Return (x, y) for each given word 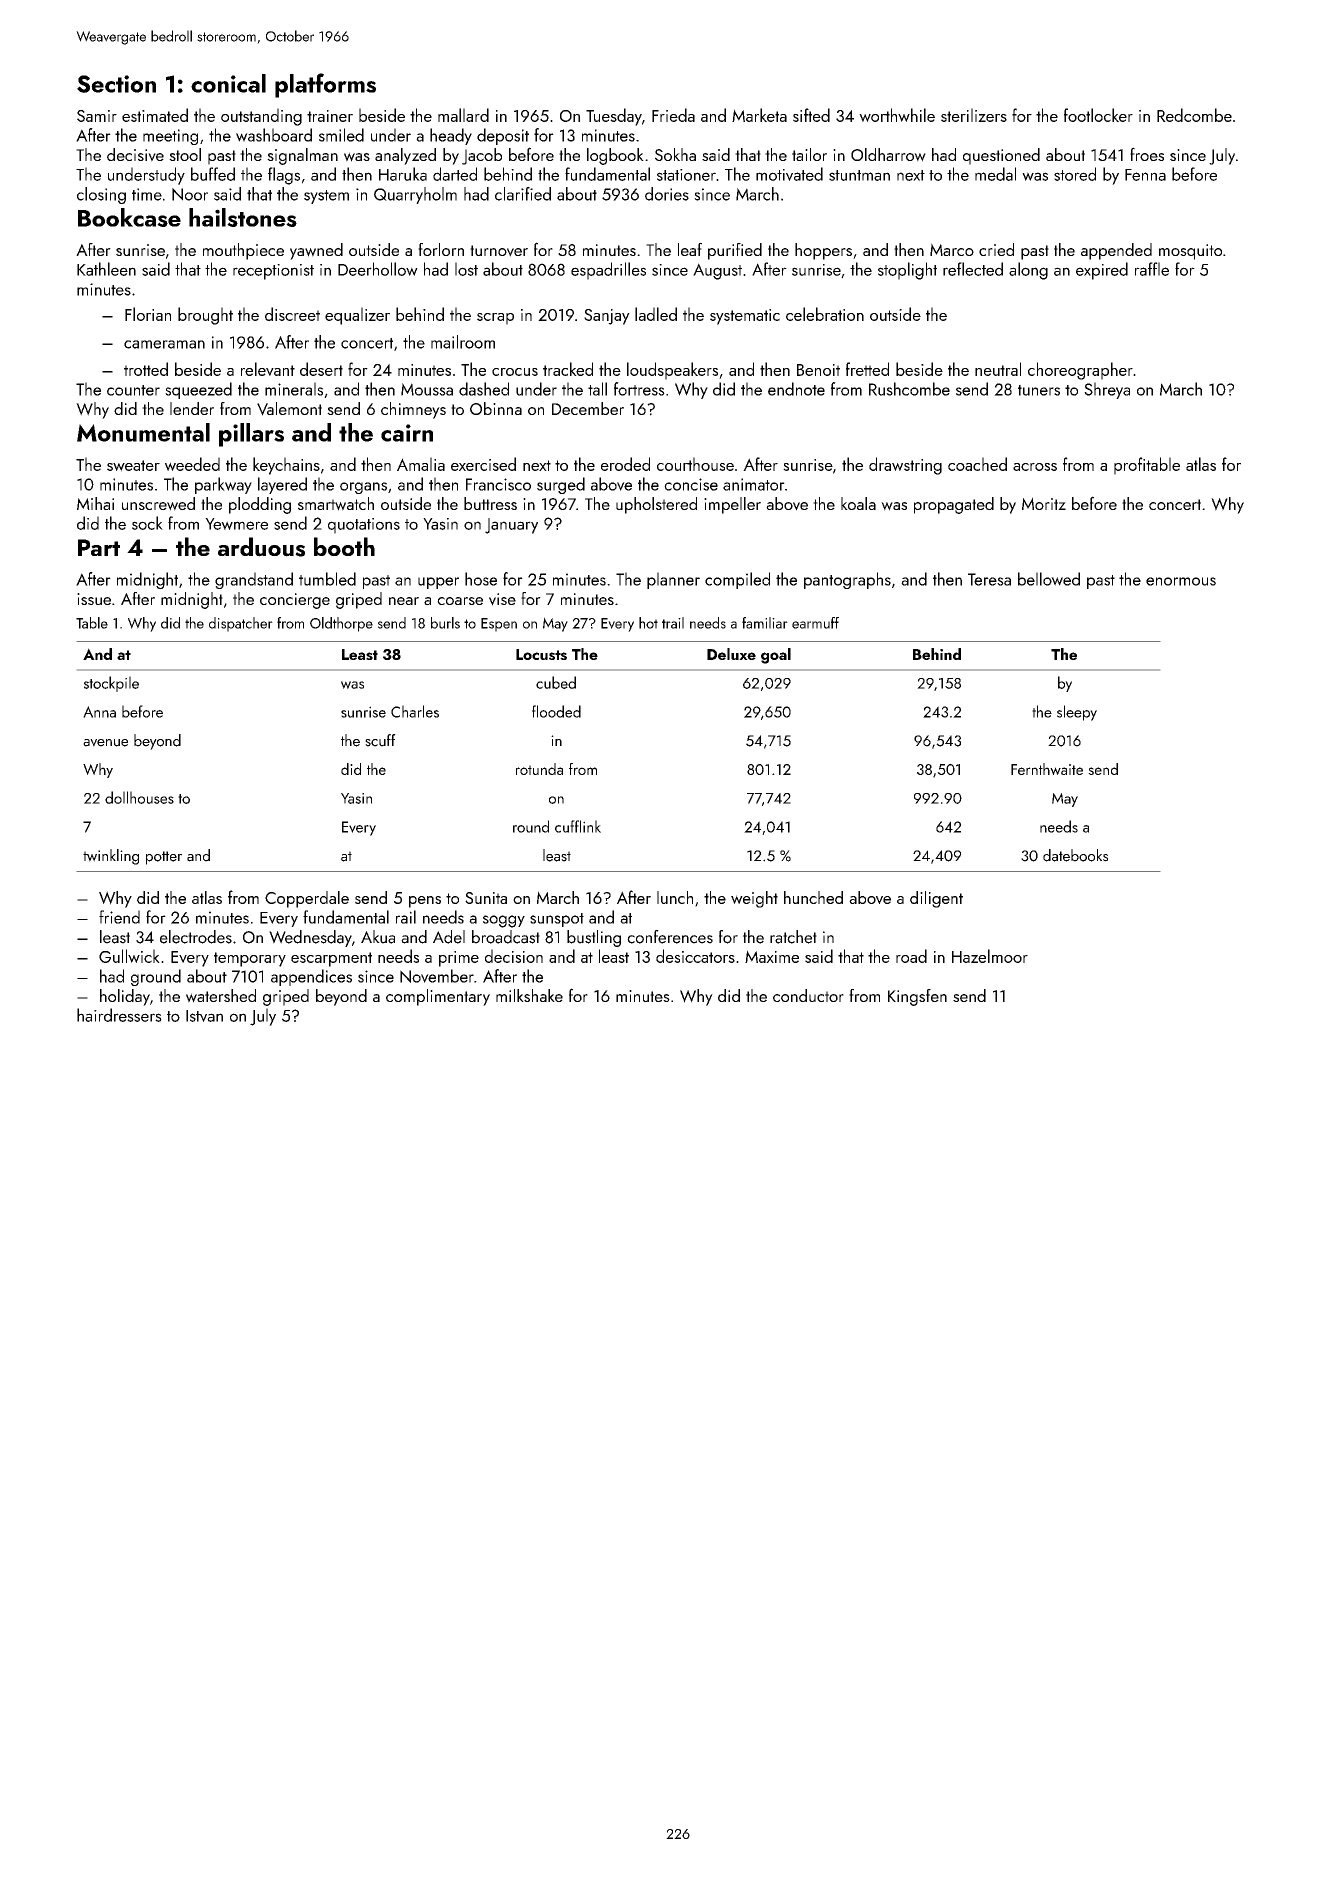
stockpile (111, 684)
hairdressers (119, 1015)
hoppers (823, 251)
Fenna (1145, 175)
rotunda (539, 769)
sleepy (1077, 713)
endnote (796, 389)
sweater (133, 466)
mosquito (1190, 252)
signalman (302, 156)
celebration (825, 314)
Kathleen (106, 269)
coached (977, 464)
